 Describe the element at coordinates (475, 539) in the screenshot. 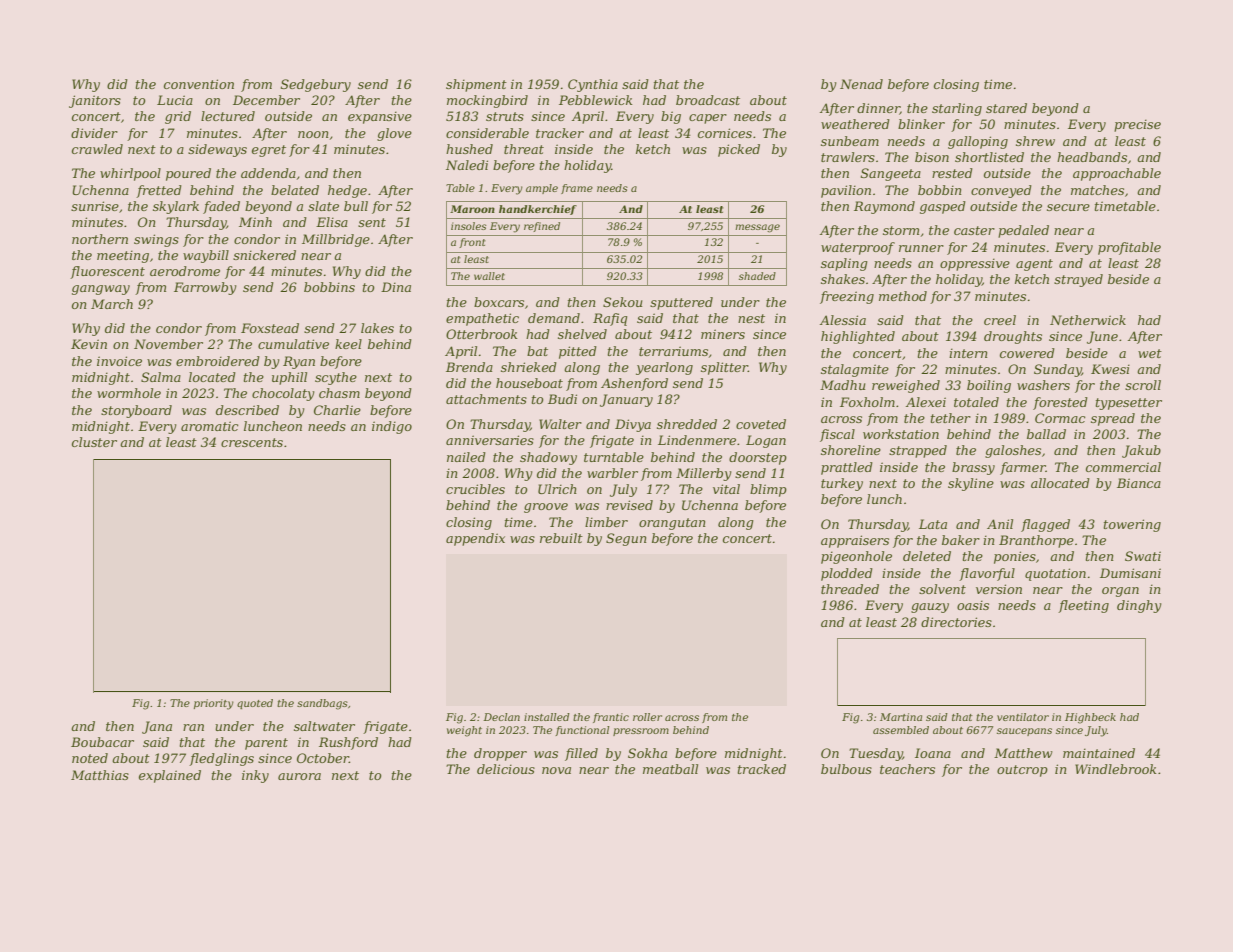

I see `appendix` at that location.
